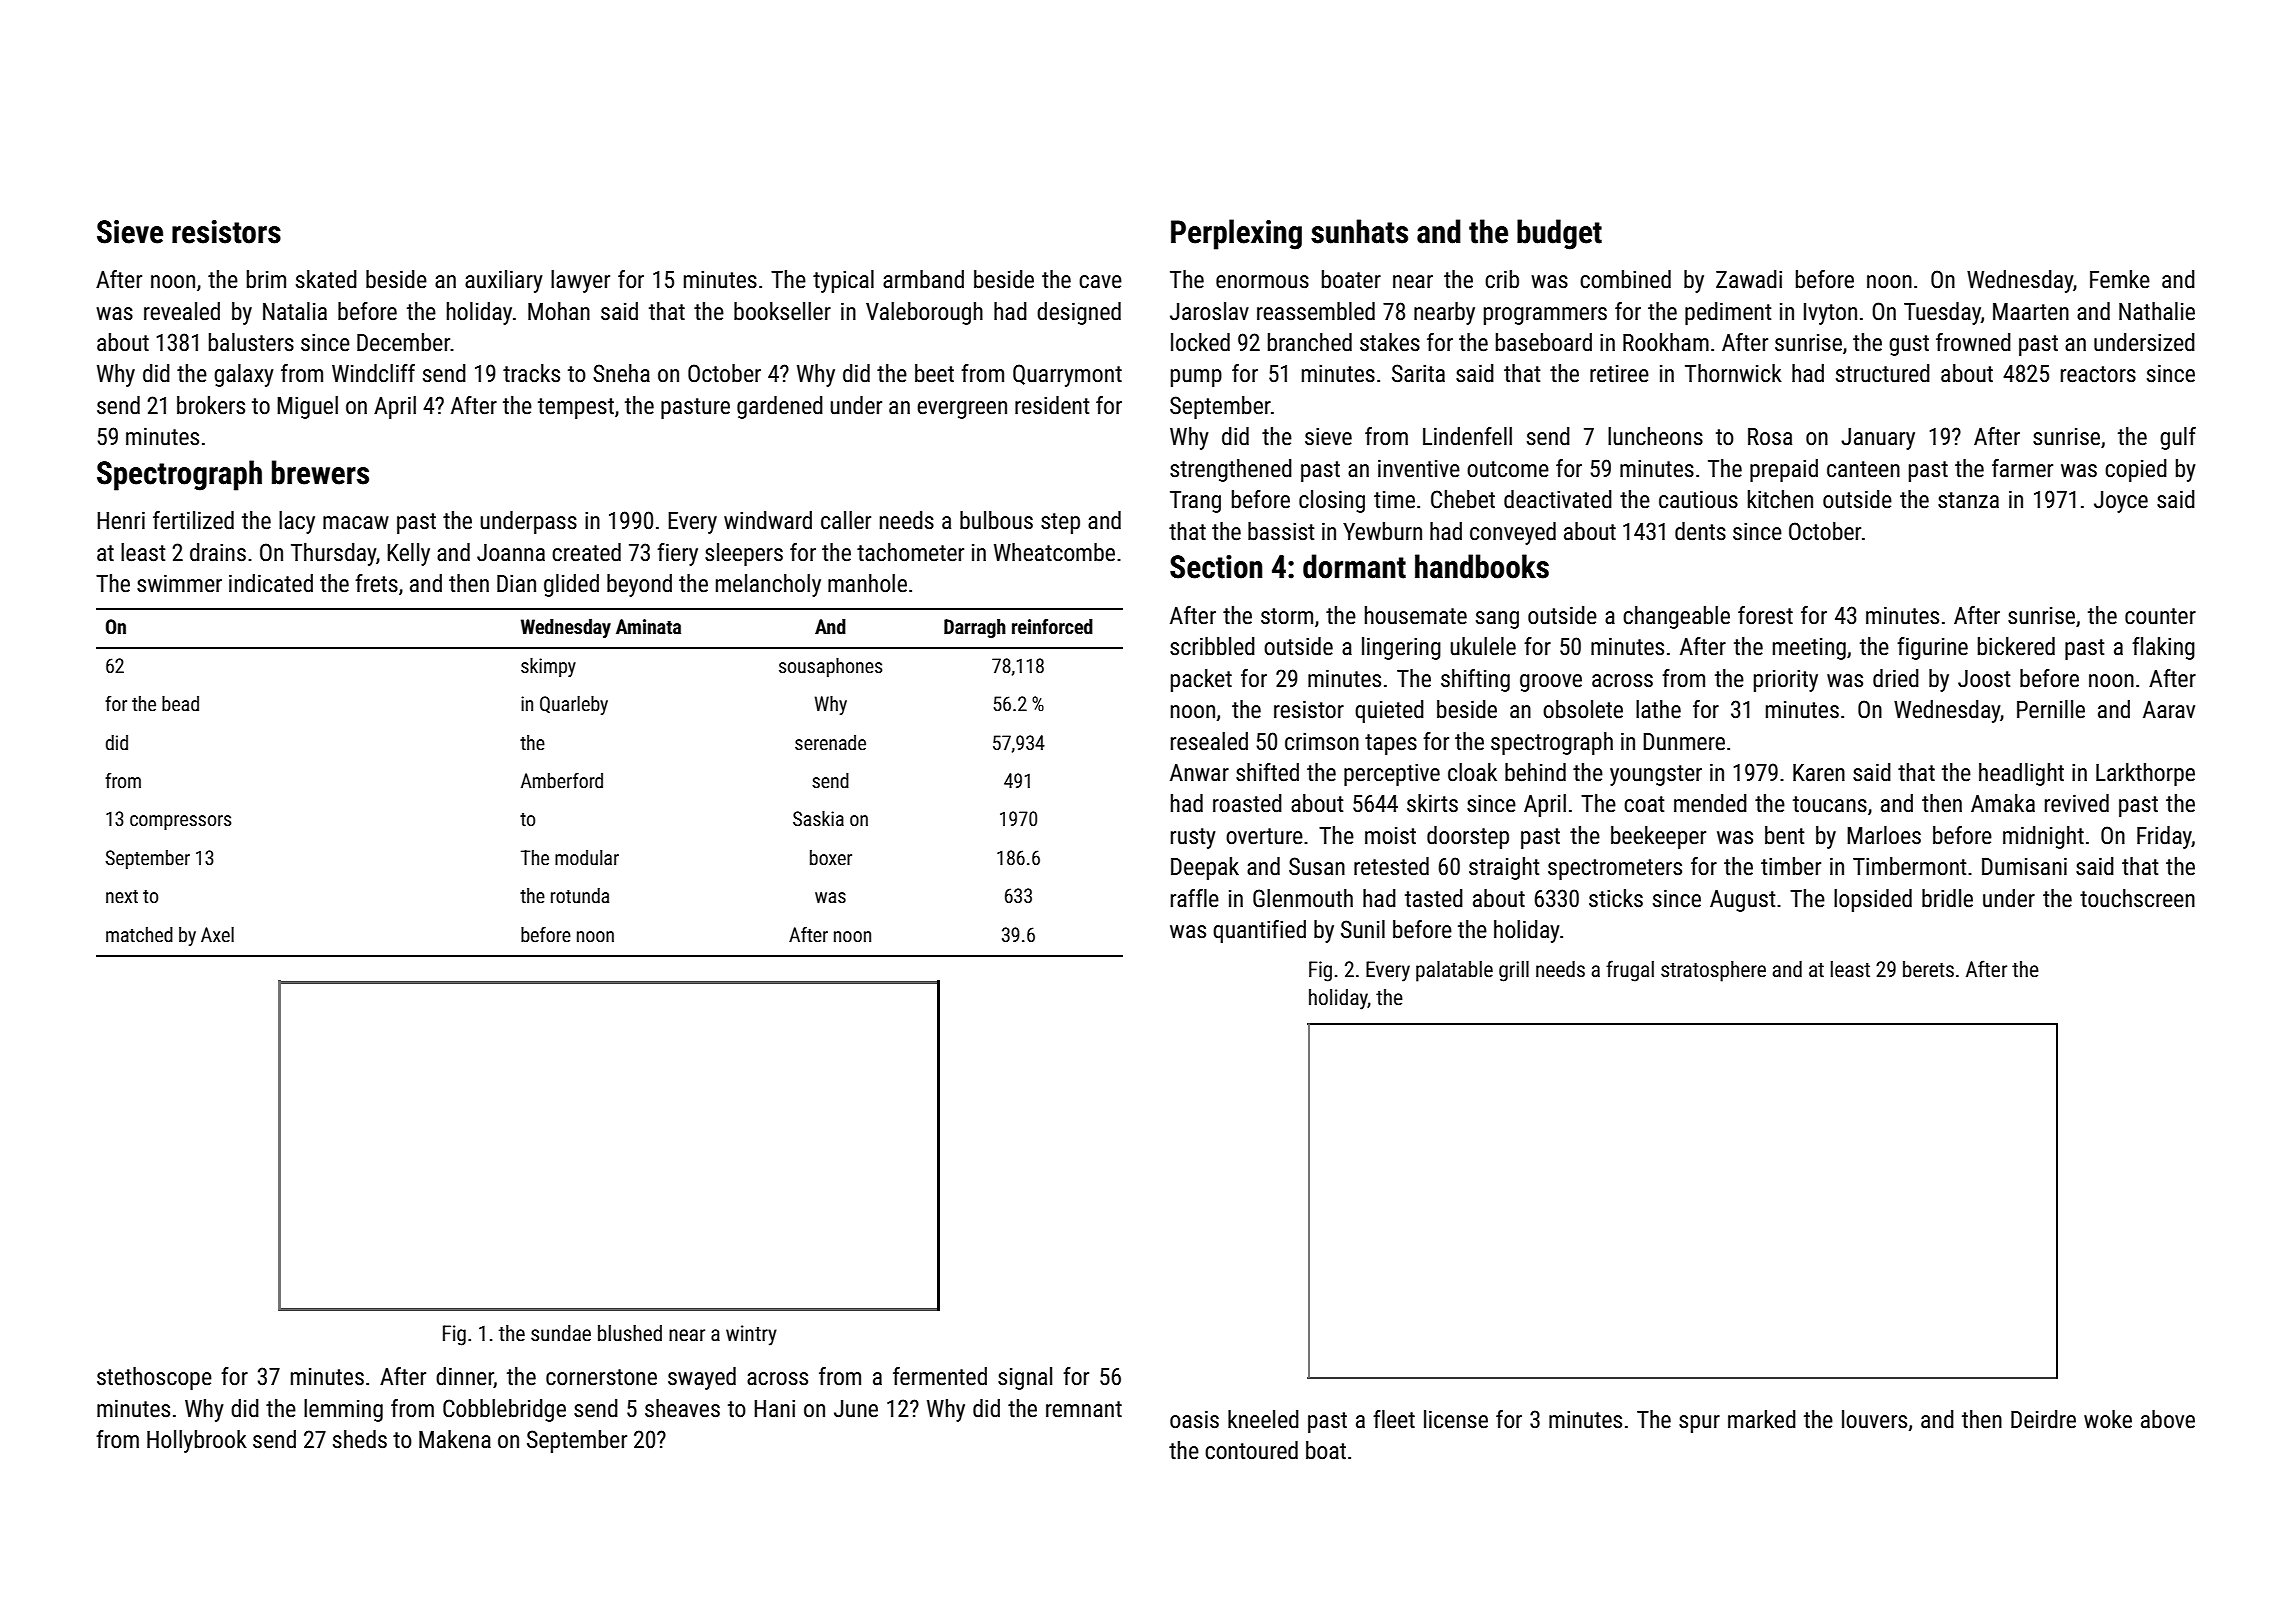 The width and height of the screenshot is (2292, 1620). What do you see at coordinates (1713, 971) in the screenshot?
I see `stratosphere` at bounding box center [1713, 971].
